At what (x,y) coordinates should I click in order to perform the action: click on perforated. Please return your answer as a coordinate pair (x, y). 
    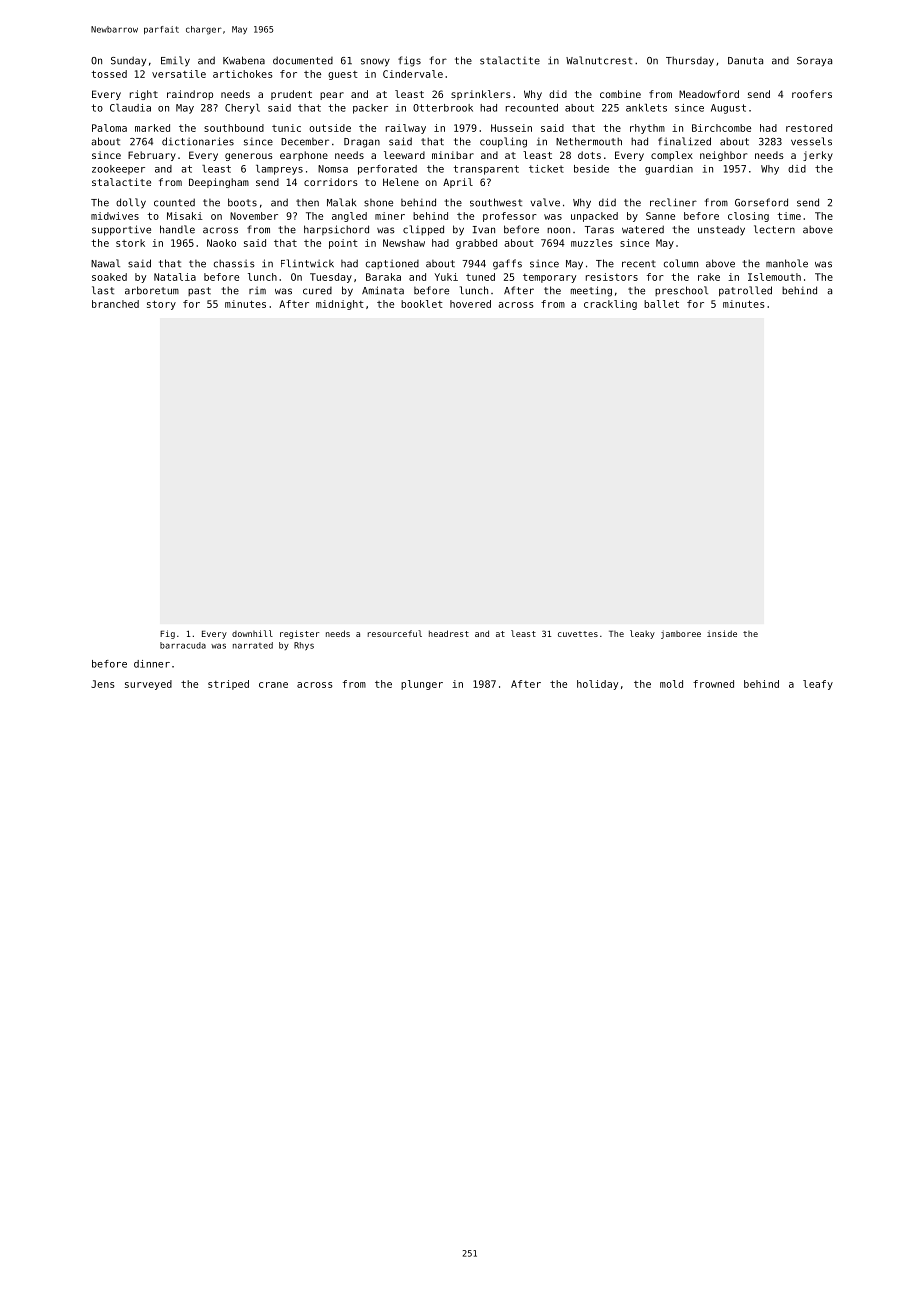
    Looking at the image, I should click on (387, 170).
